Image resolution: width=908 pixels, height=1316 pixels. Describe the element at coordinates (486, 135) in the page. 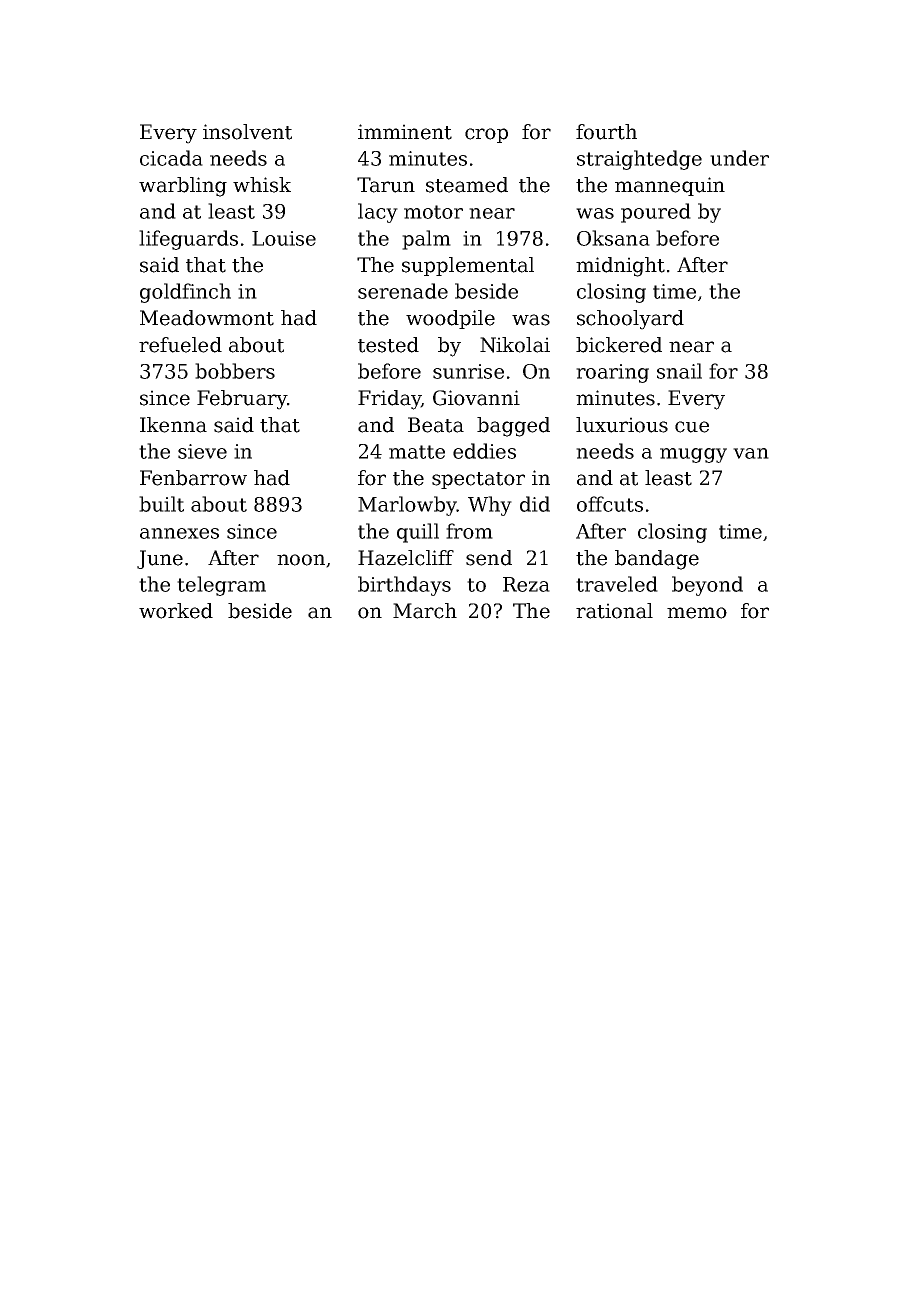

I see `crop` at that location.
